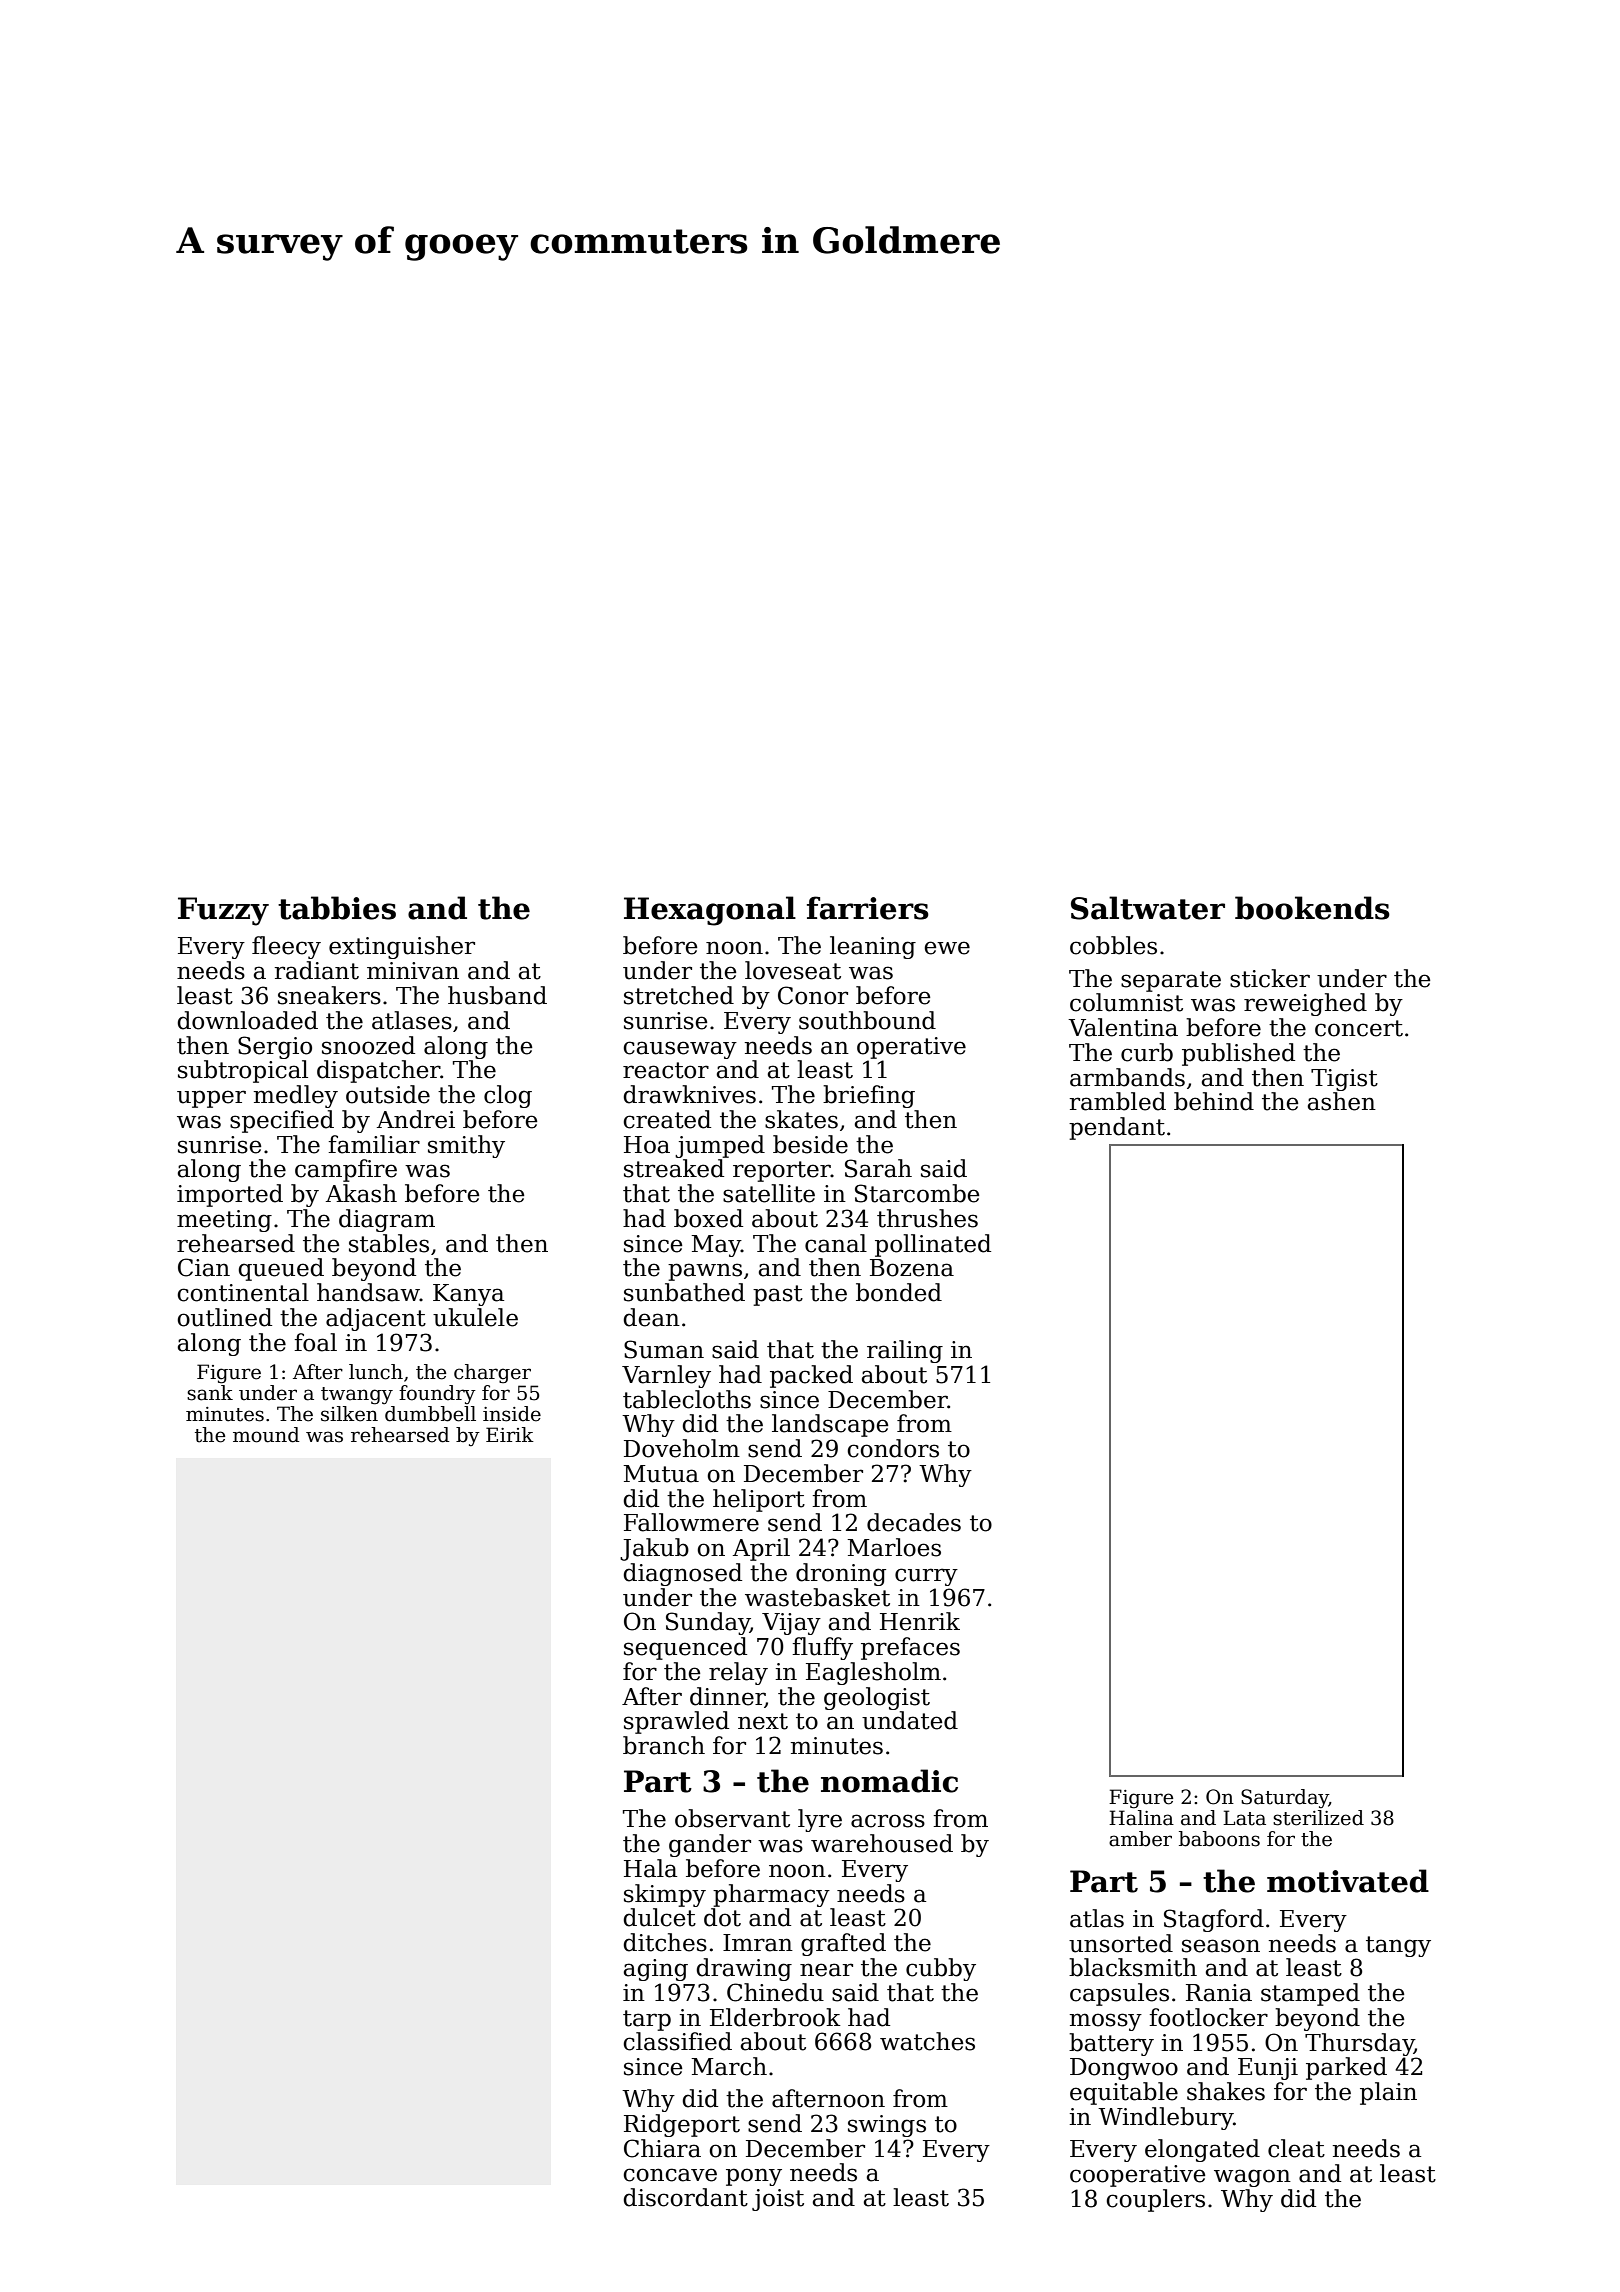  I want to click on farriers, so click(868, 908).
